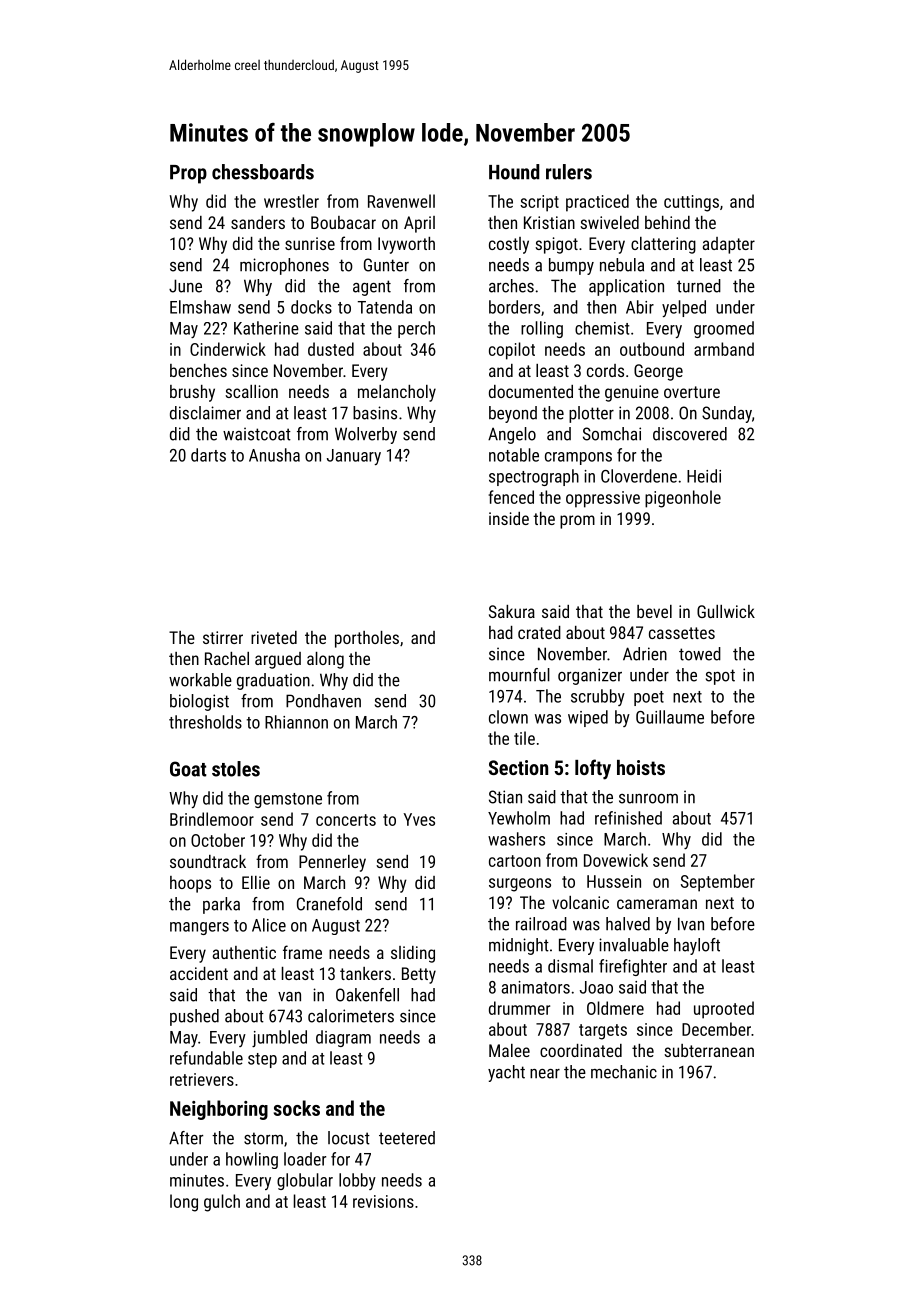 The width and height of the page is (924, 1311). Describe the element at coordinates (588, 718) in the page. I see `wiped` at that location.
